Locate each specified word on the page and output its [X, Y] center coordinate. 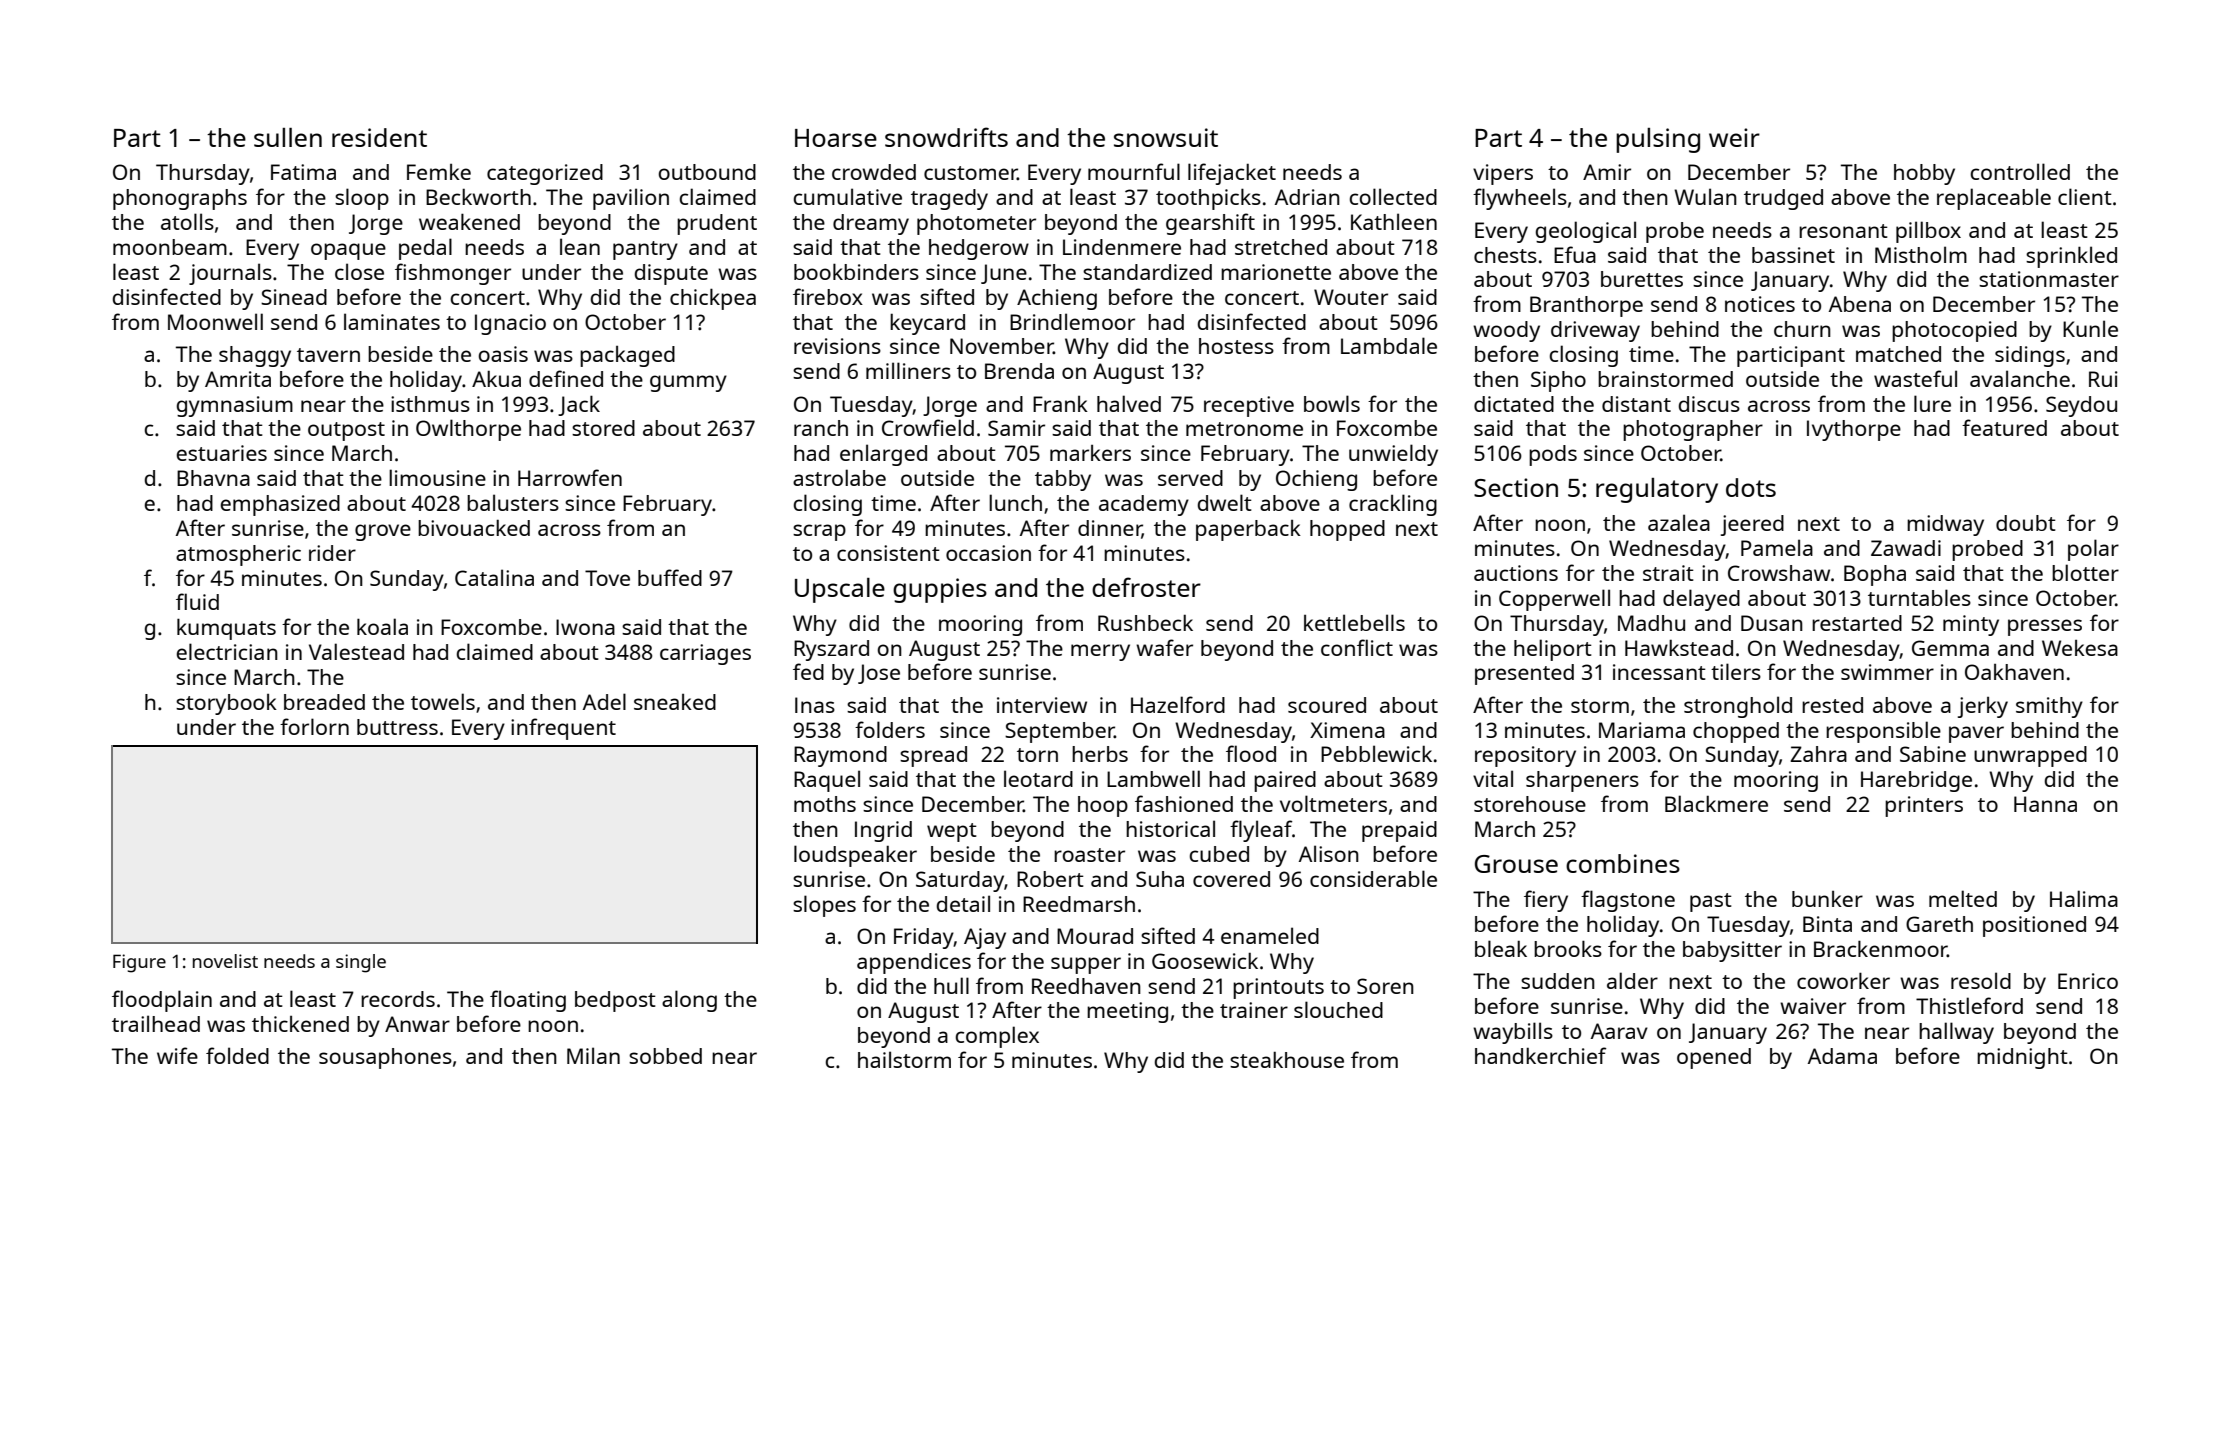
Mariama [1642, 730]
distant [1636, 404]
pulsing [1658, 140]
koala [382, 626]
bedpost [615, 1001]
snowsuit [1166, 137]
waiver [1813, 1006]
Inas [815, 705]
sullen [288, 137]
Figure [139, 963]
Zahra [1818, 754]
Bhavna [213, 478]
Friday [924, 938]
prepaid [1399, 831]
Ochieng [1316, 480]
